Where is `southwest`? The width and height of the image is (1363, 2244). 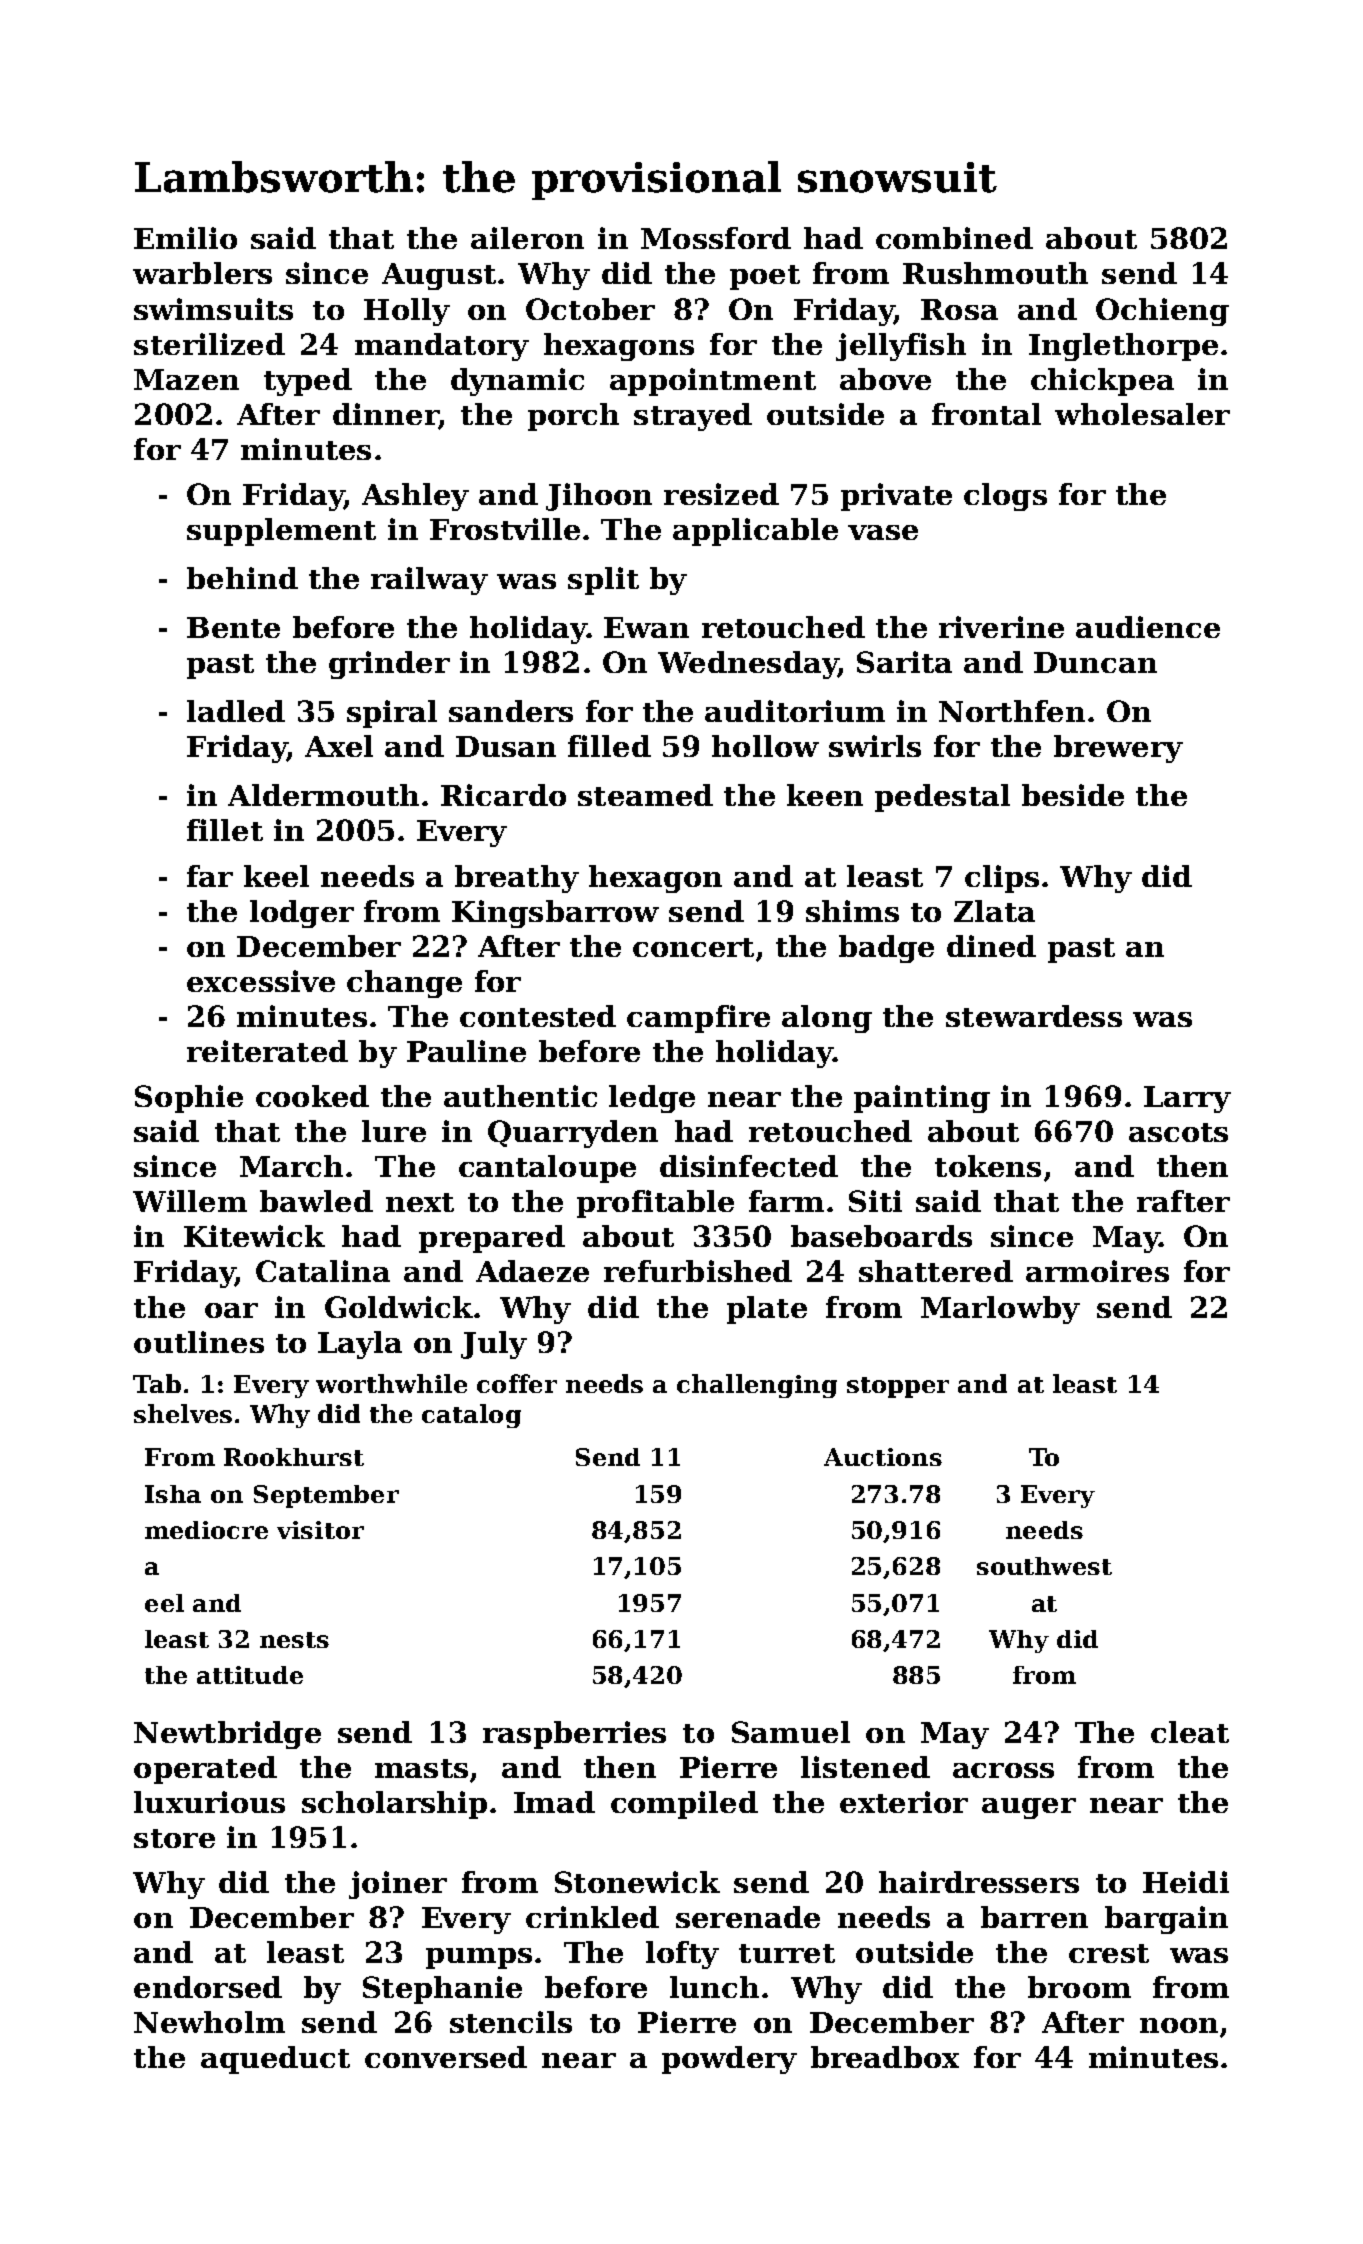
southwest is located at coordinates (1044, 1566).
